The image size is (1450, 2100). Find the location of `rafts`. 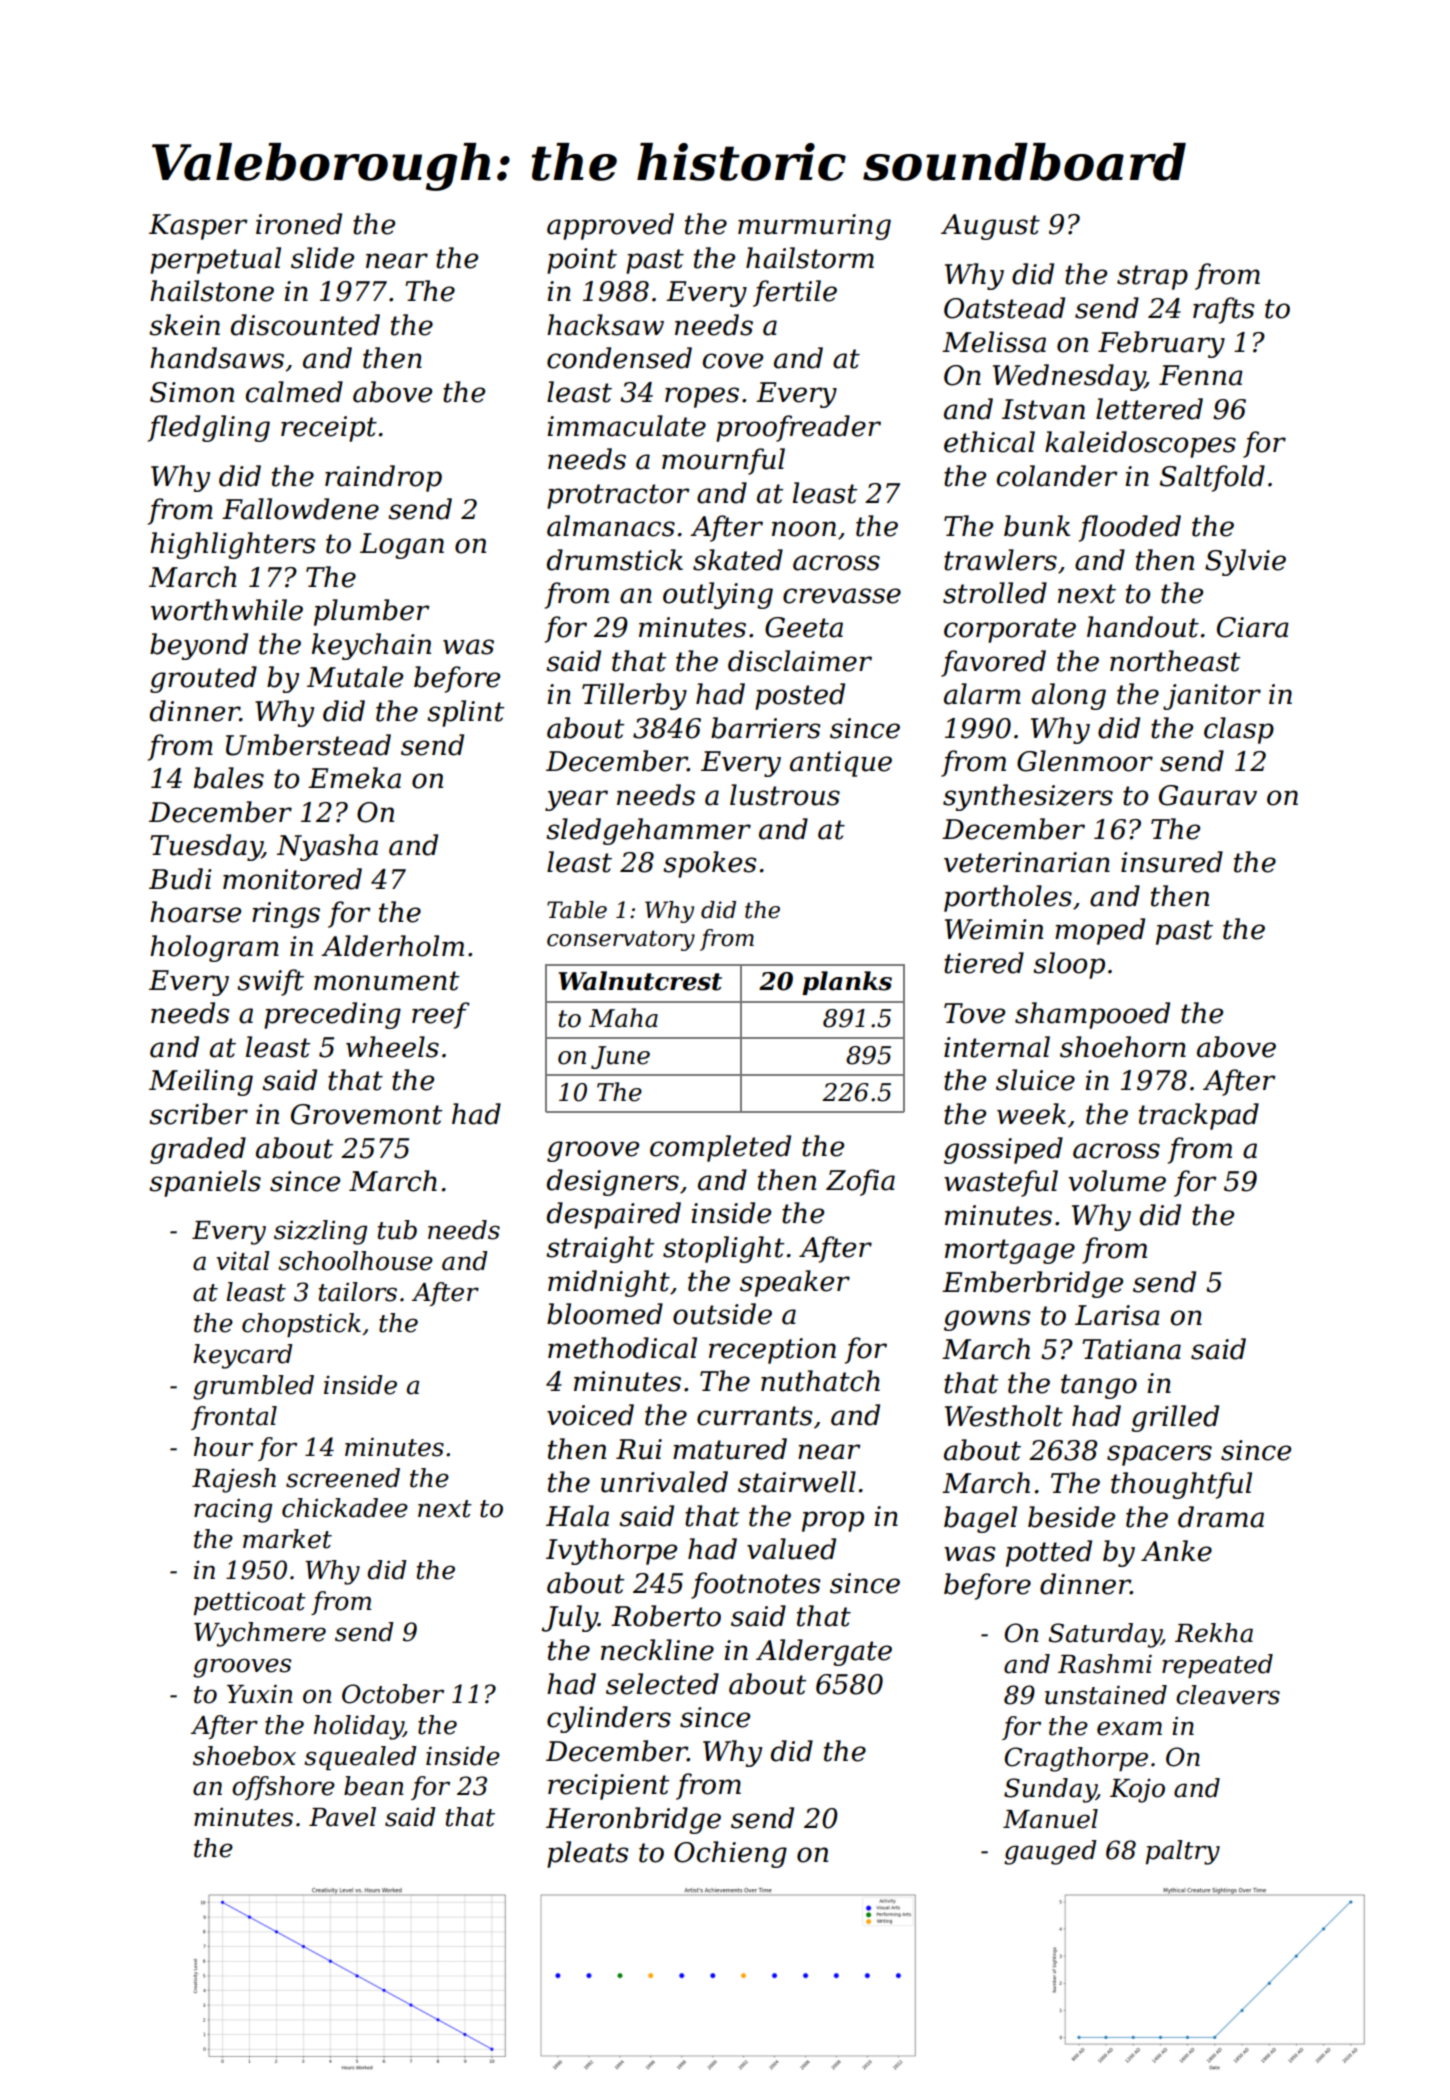

rafts is located at coordinates (1223, 310).
